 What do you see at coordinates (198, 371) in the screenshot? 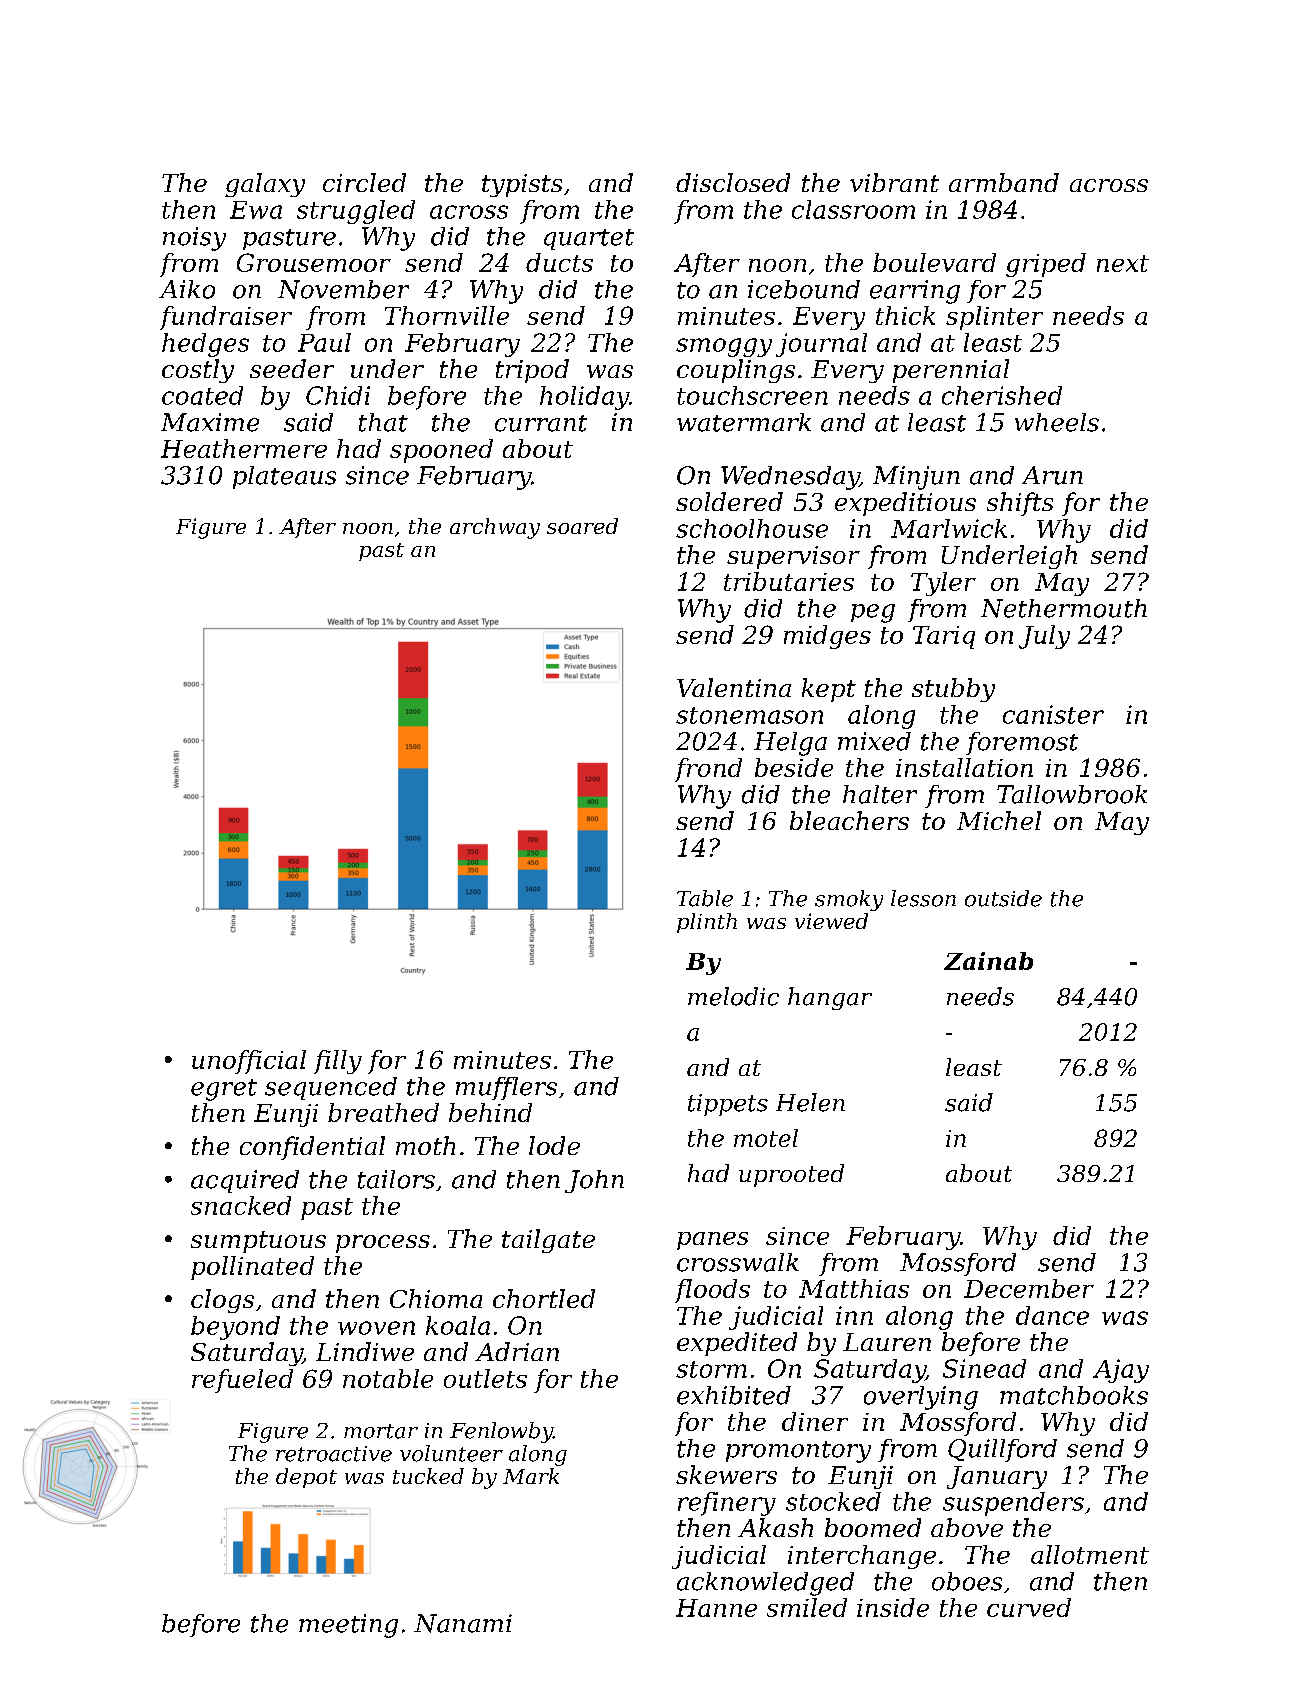
I see `costly` at bounding box center [198, 371].
